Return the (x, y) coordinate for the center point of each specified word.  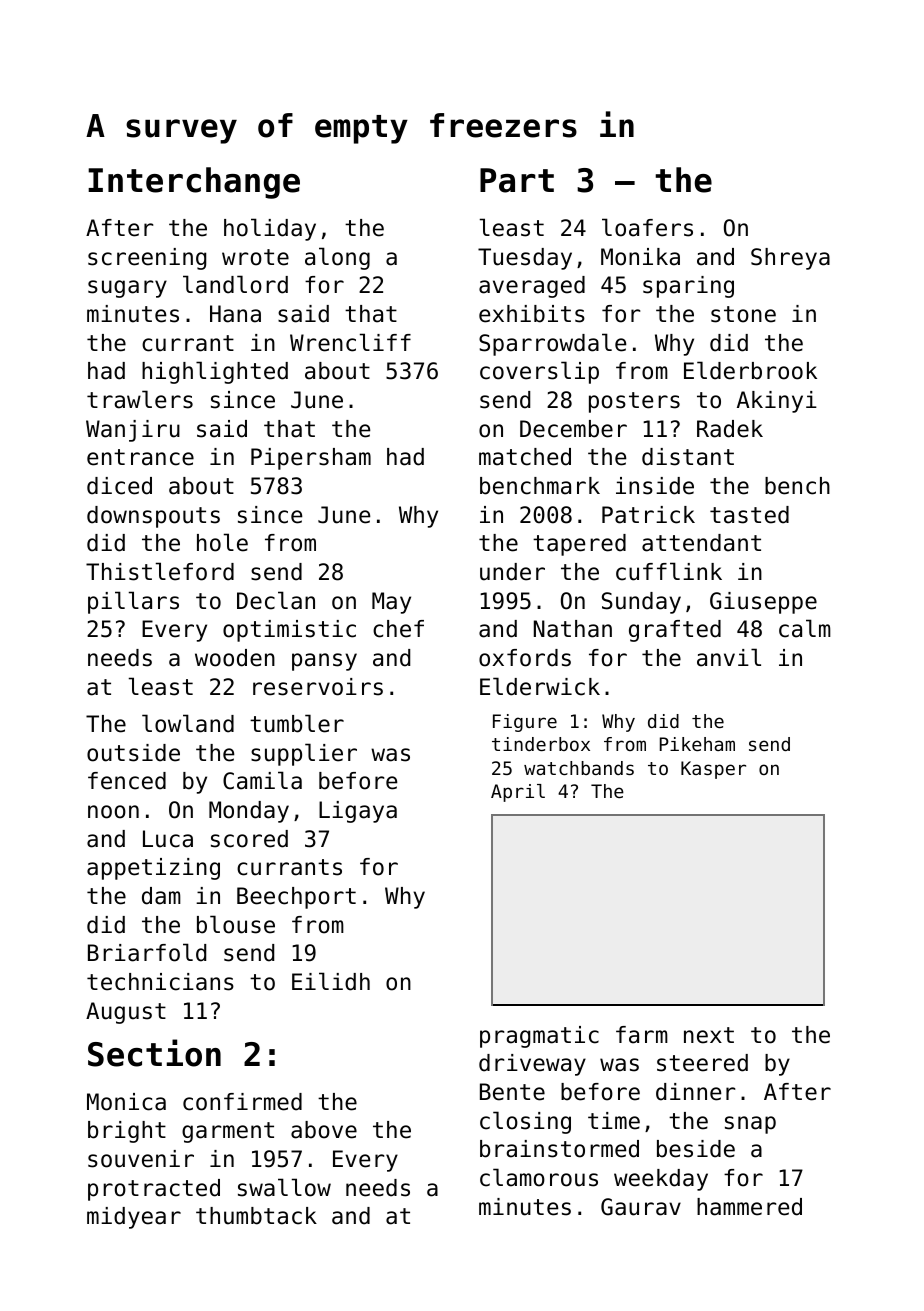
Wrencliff (350, 342)
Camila (262, 780)
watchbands (579, 768)
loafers (647, 227)
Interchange (194, 183)
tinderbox (541, 744)
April (518, 793)
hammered (749, 1207)
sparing (688, 287)
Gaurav (641, 1207)
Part (517, 180)
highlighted (215, 372)
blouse (236, 924)
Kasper (713, 770)
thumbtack (256, 1216)
